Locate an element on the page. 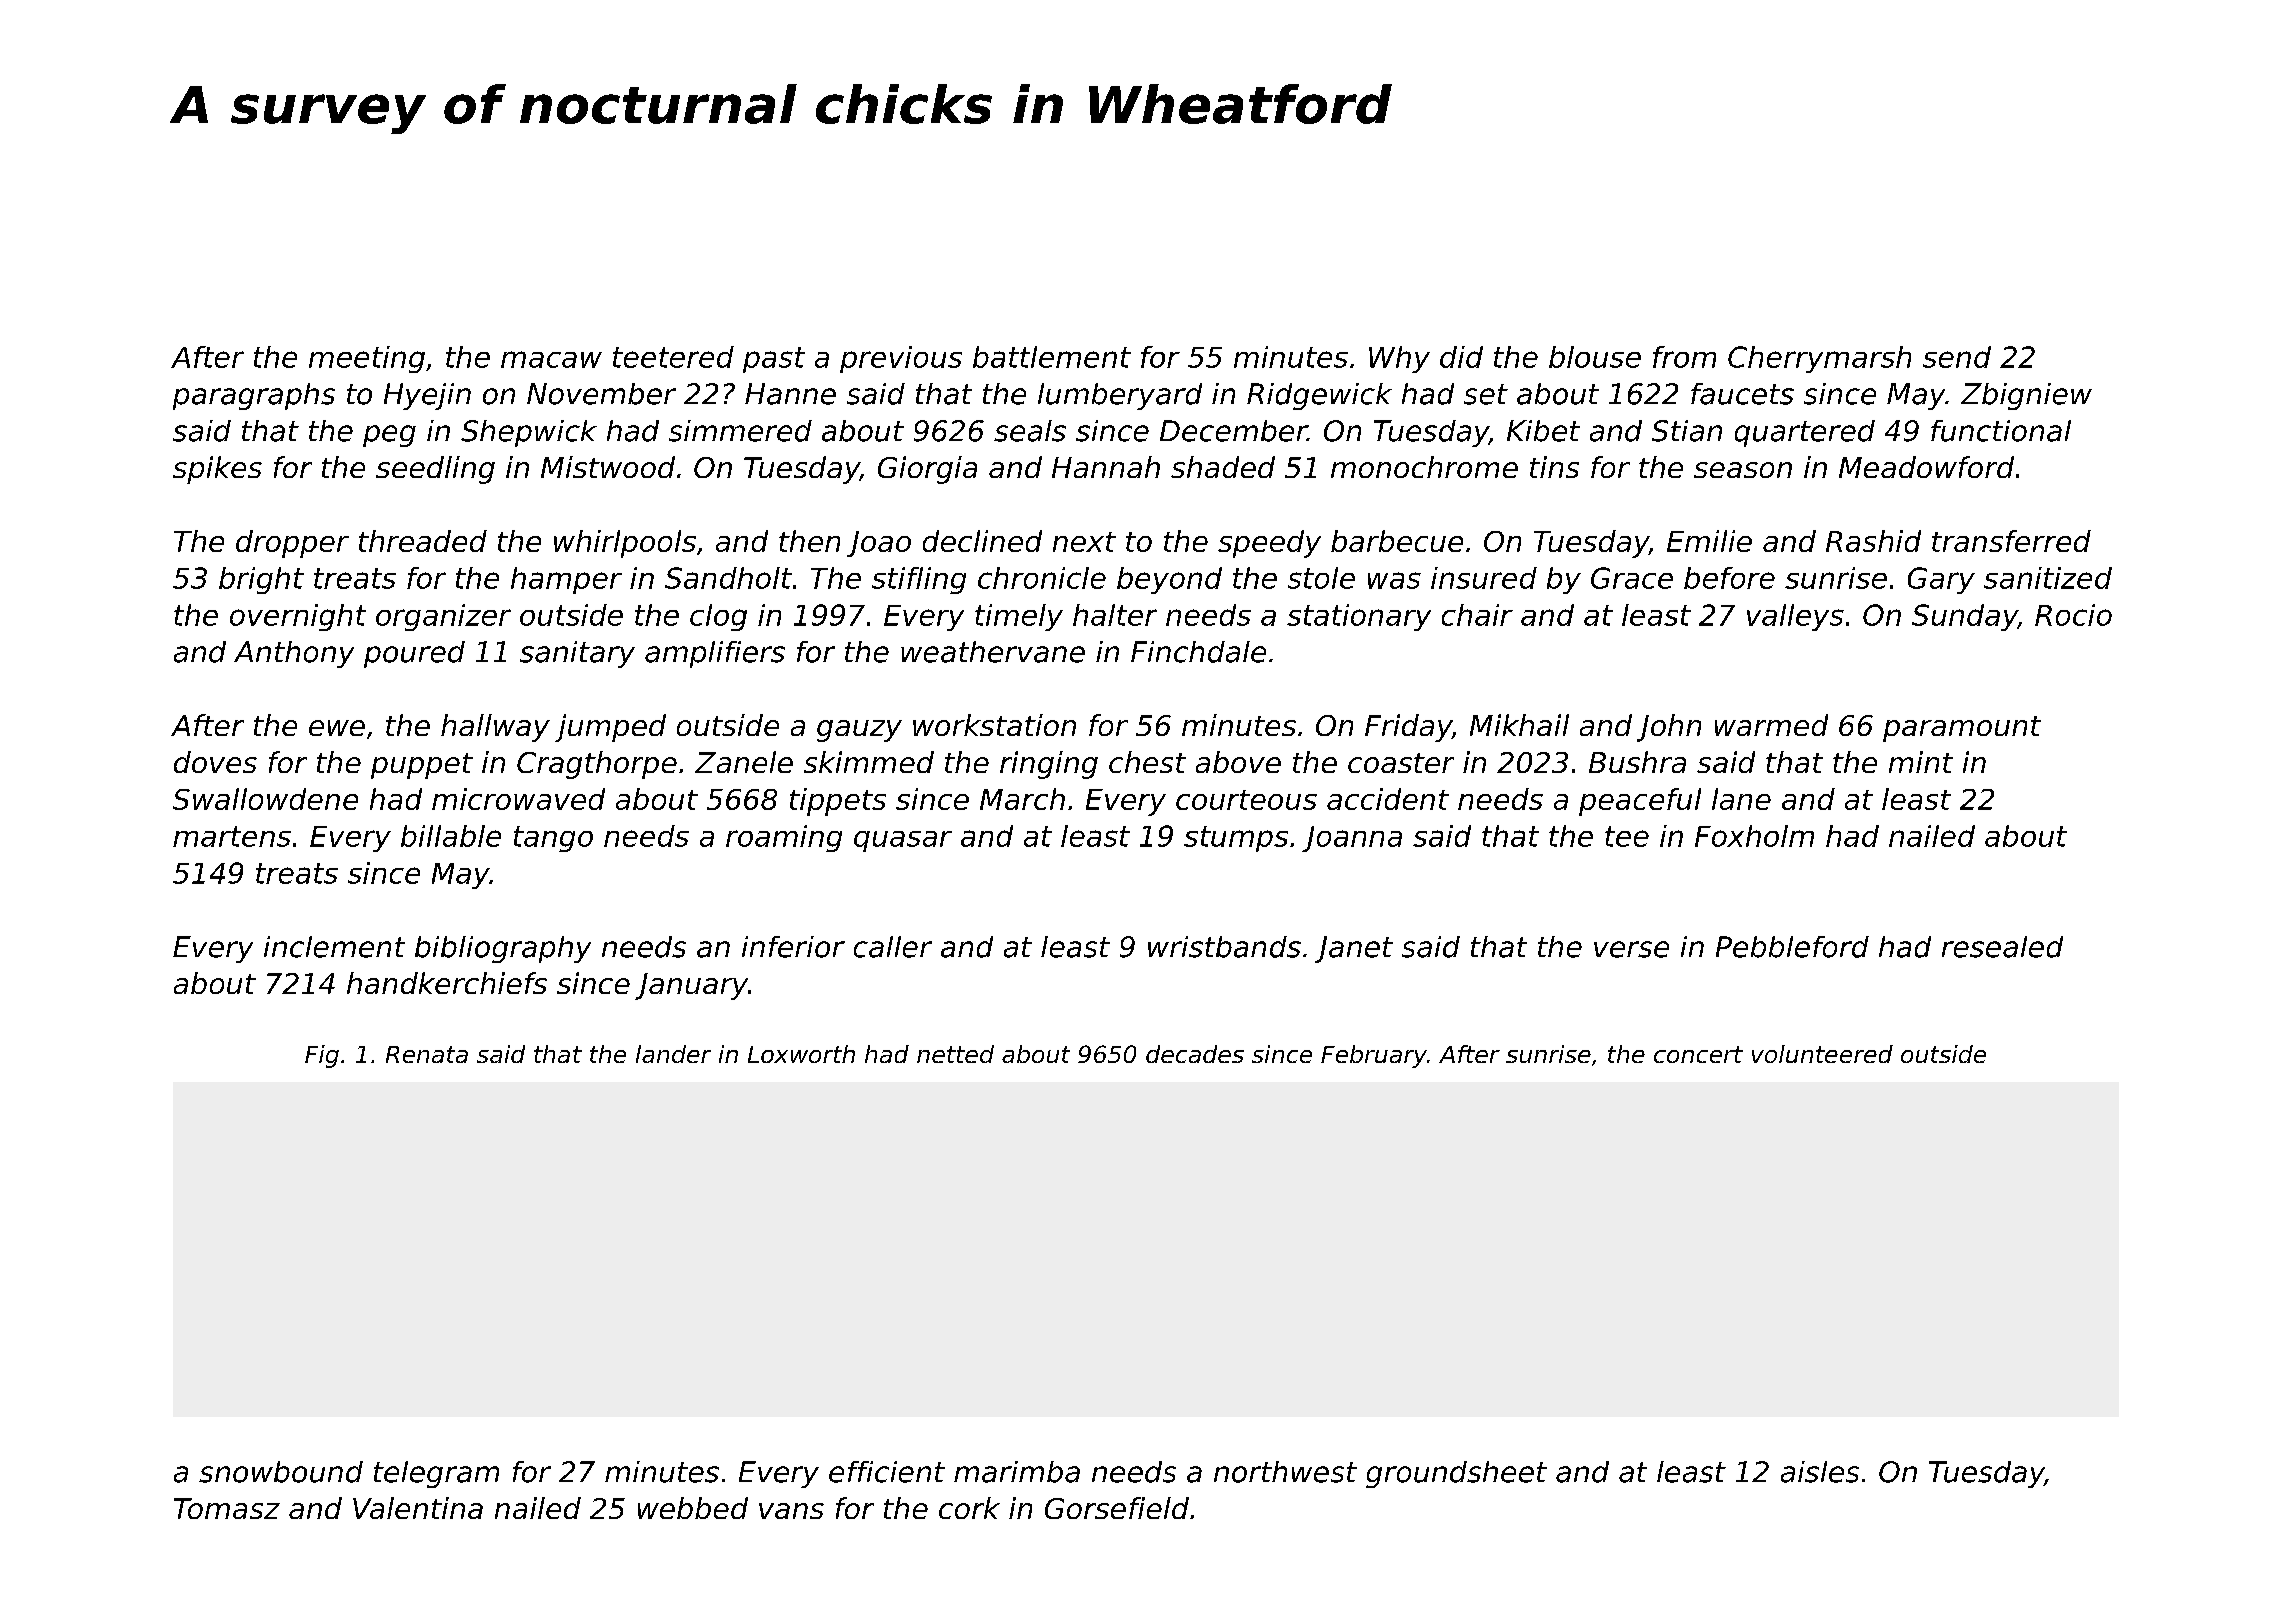 This image has width=2292, height=1620. Cherrymarsh is located at coordinates (1819, 359).
